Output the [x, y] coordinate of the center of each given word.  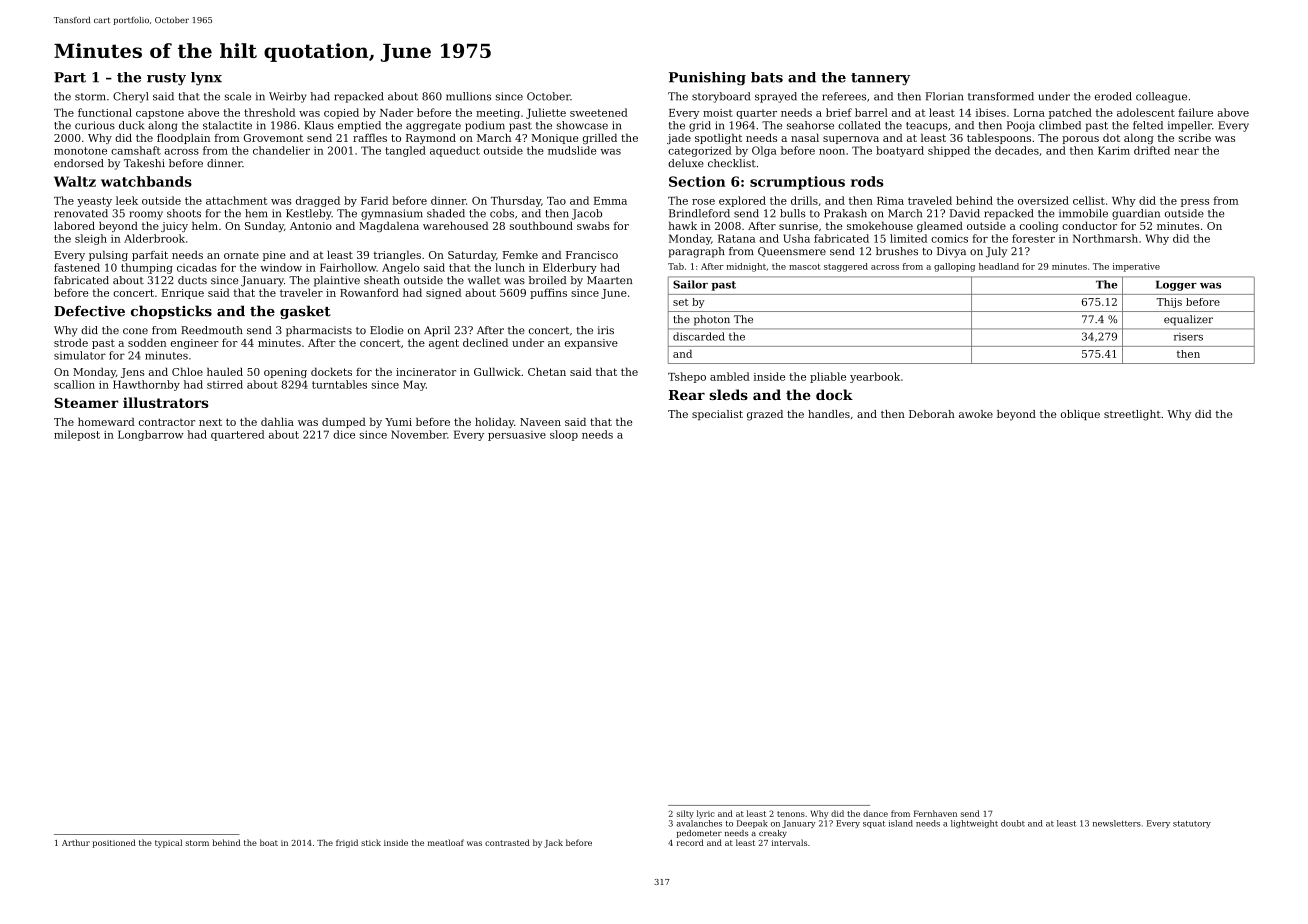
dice [344, 434]
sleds [729, 394]
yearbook [875, 377]
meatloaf [446, 842]
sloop [564, 435]
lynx [206, 78]
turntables [339, 384]
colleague [1161, 97]
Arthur [76, 842]
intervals [789, 842]
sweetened [599, 112]
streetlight [1132, 415]
